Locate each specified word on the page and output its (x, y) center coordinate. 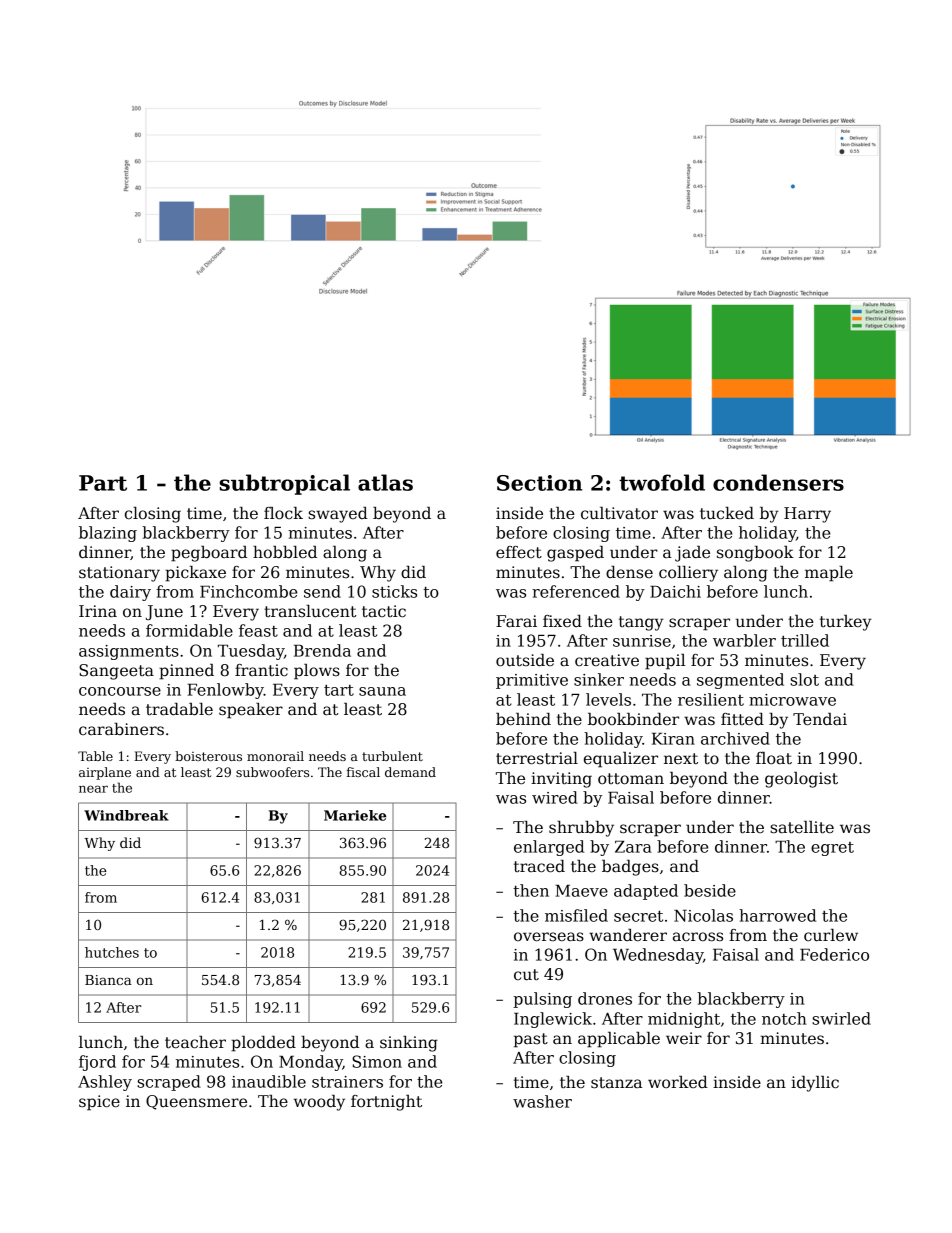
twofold (662, 482)
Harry (807, 515)
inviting (561, 780)
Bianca (108, 980)
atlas (385, 482)
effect (519, 552)
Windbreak (126, 815)
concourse (120, 691)
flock (283, 513)
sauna (382, 691)
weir (684, 1038)
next (681, 758)
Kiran (673, 739)
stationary (119, 574)
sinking (409, 1044)
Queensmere (196, 1102)
